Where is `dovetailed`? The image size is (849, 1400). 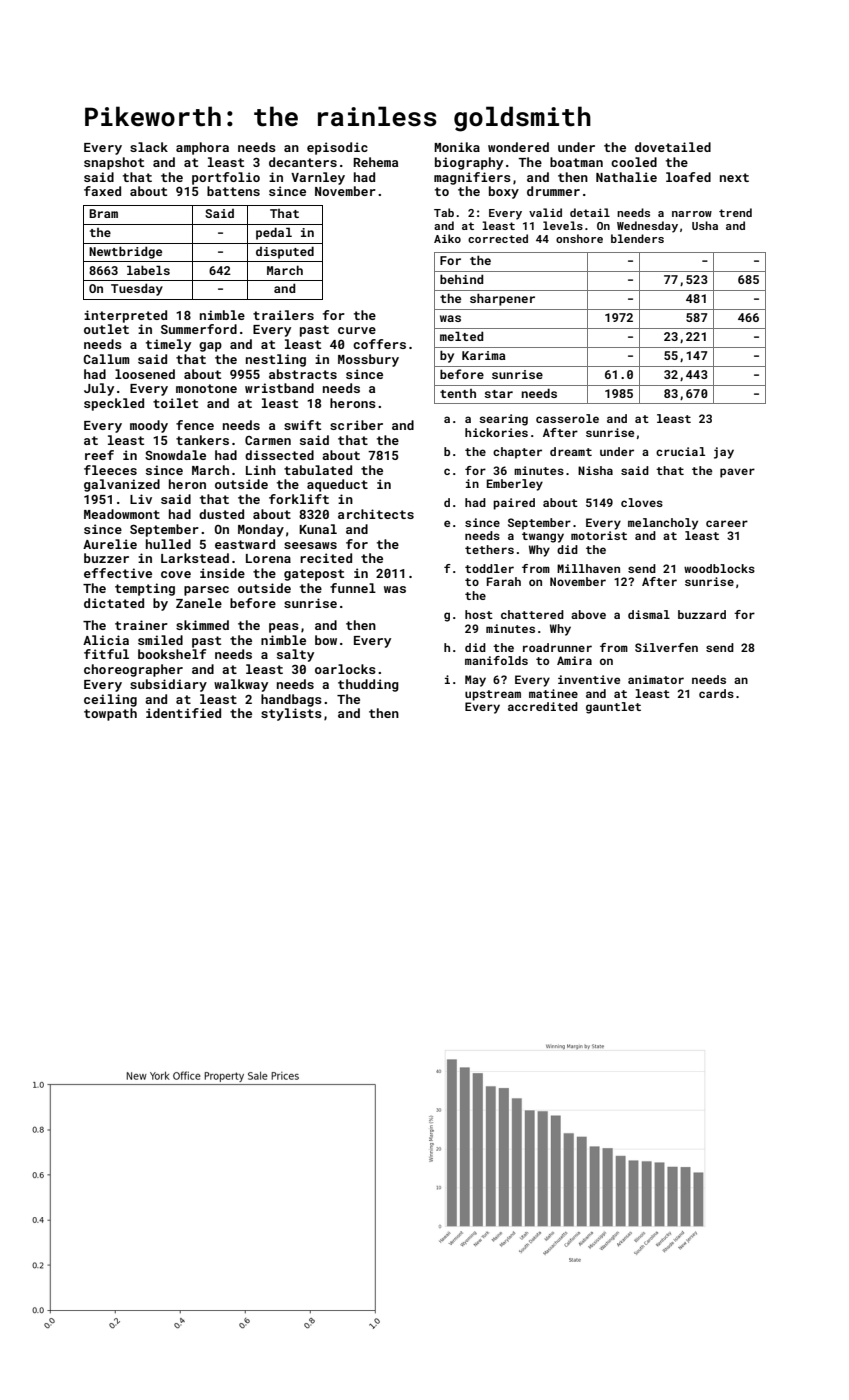 dovetailed is located at coordinates (673, 147).
